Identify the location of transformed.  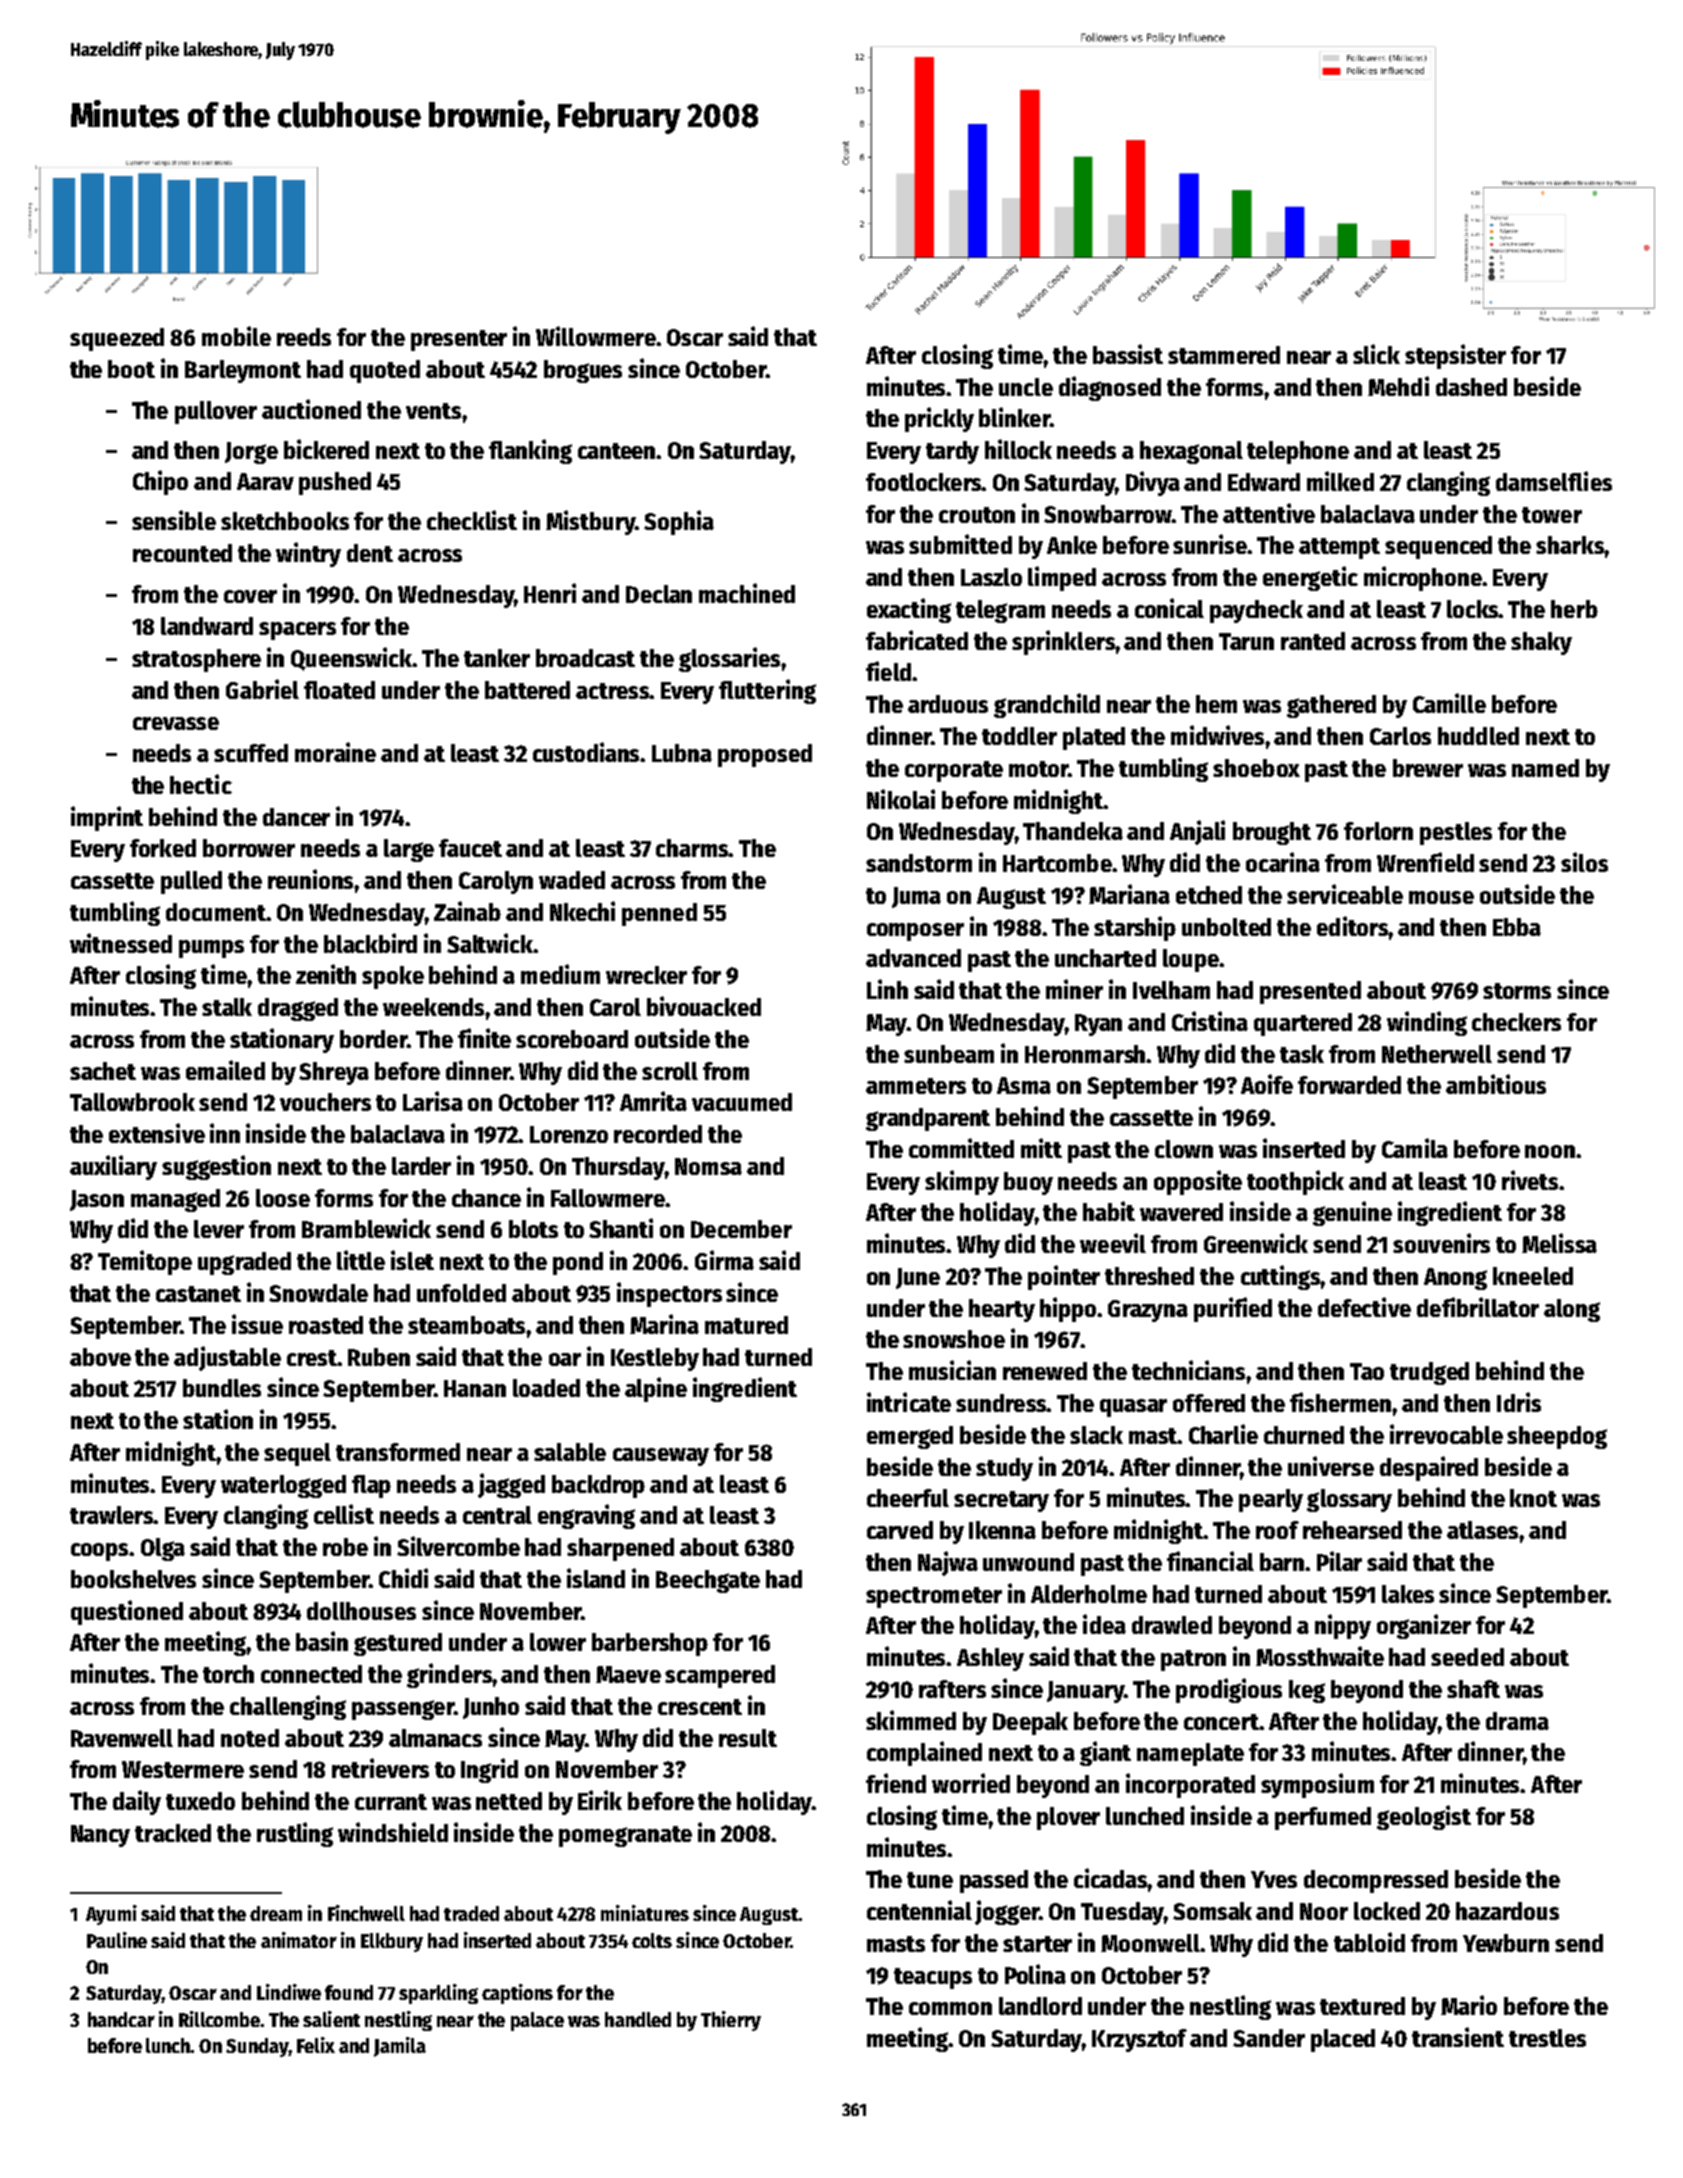
(398, 1452).
